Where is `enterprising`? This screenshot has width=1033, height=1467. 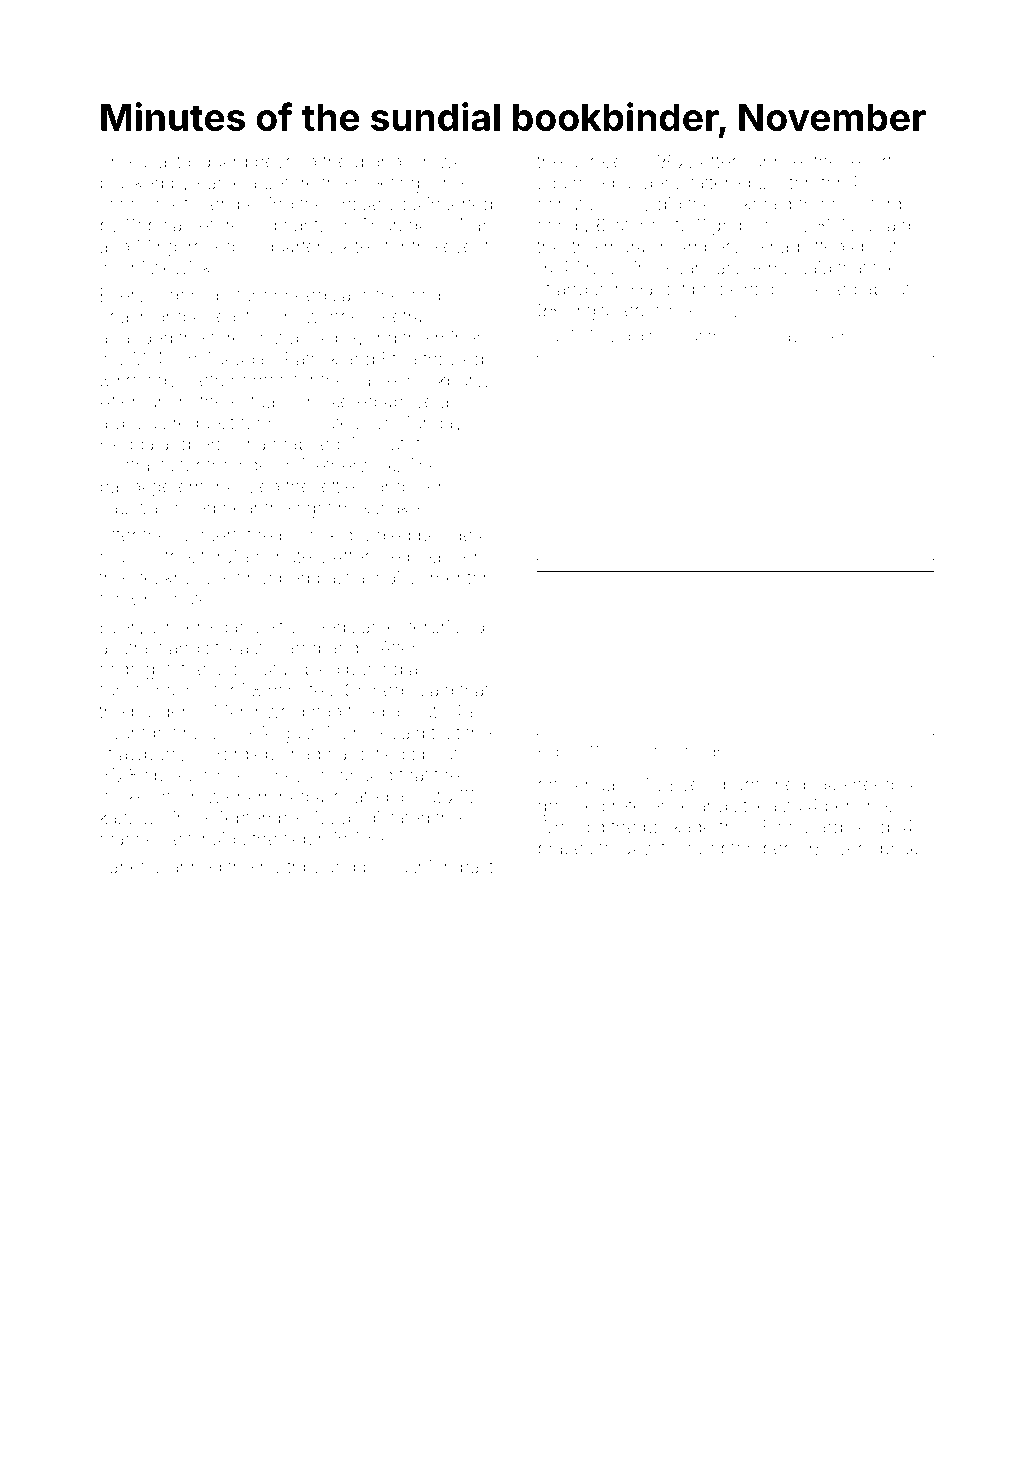 enterprising is located at coordinates (436, 628).
